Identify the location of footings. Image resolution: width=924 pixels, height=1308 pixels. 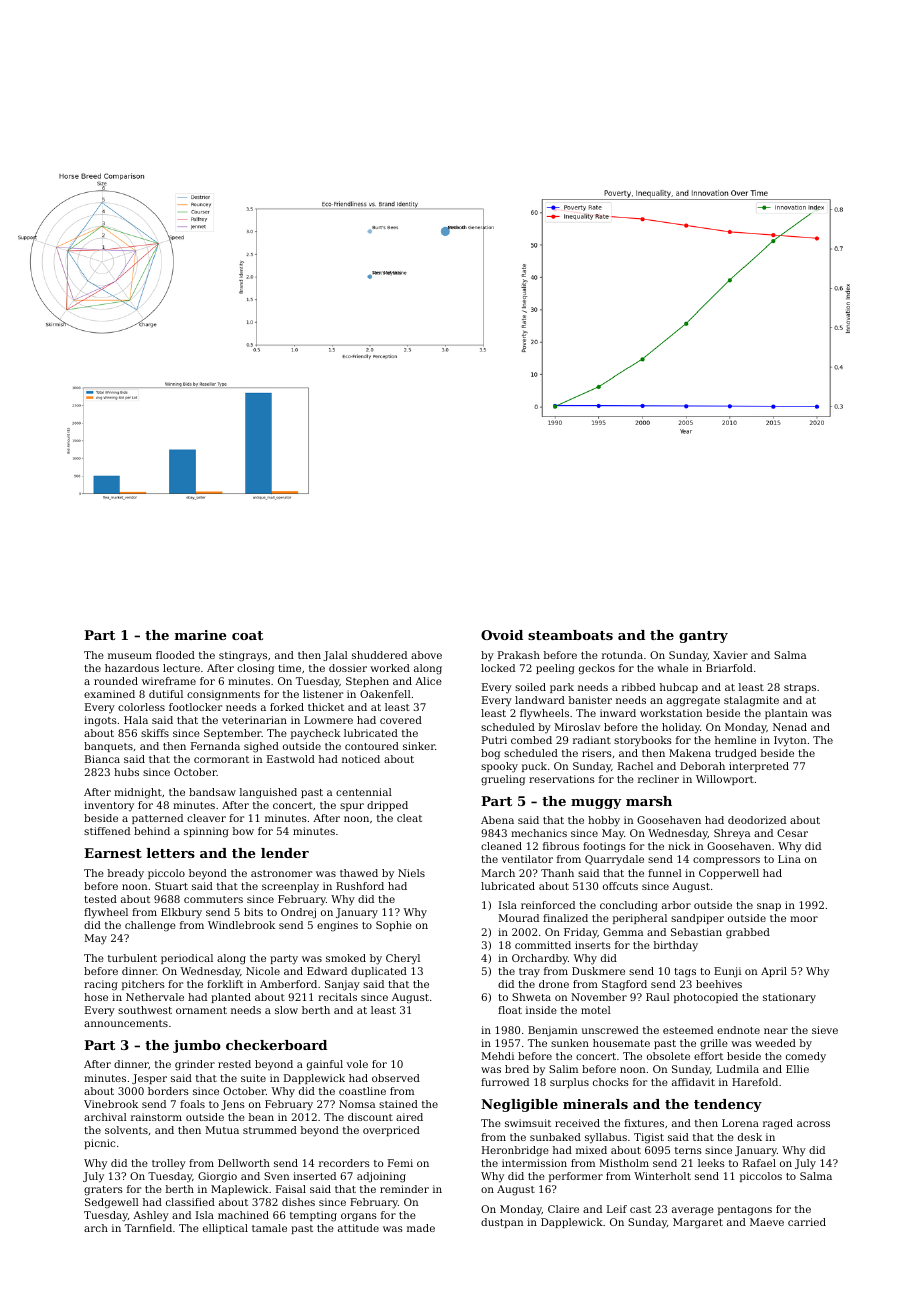
(604, 847).
